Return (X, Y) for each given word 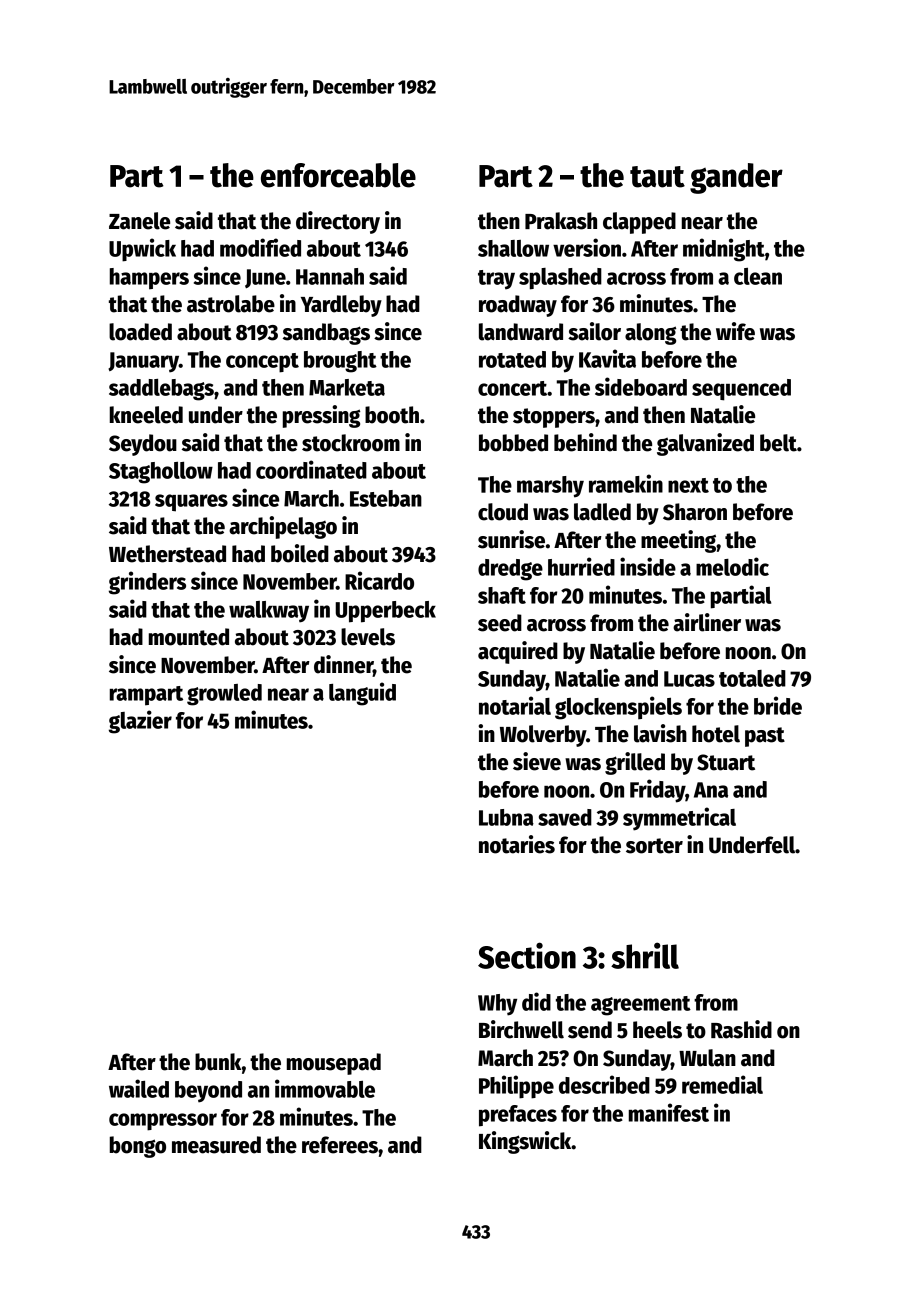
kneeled (146, 415)
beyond (208, 1092)
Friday (658, 791)
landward (521, 332)
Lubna (506, 817)
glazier (140, 722)
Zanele (139, 221)
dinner (343, 664)
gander (736, 178)
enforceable (338, 175)
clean (758, 276)
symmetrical (679, 819)
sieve (537, 761)
